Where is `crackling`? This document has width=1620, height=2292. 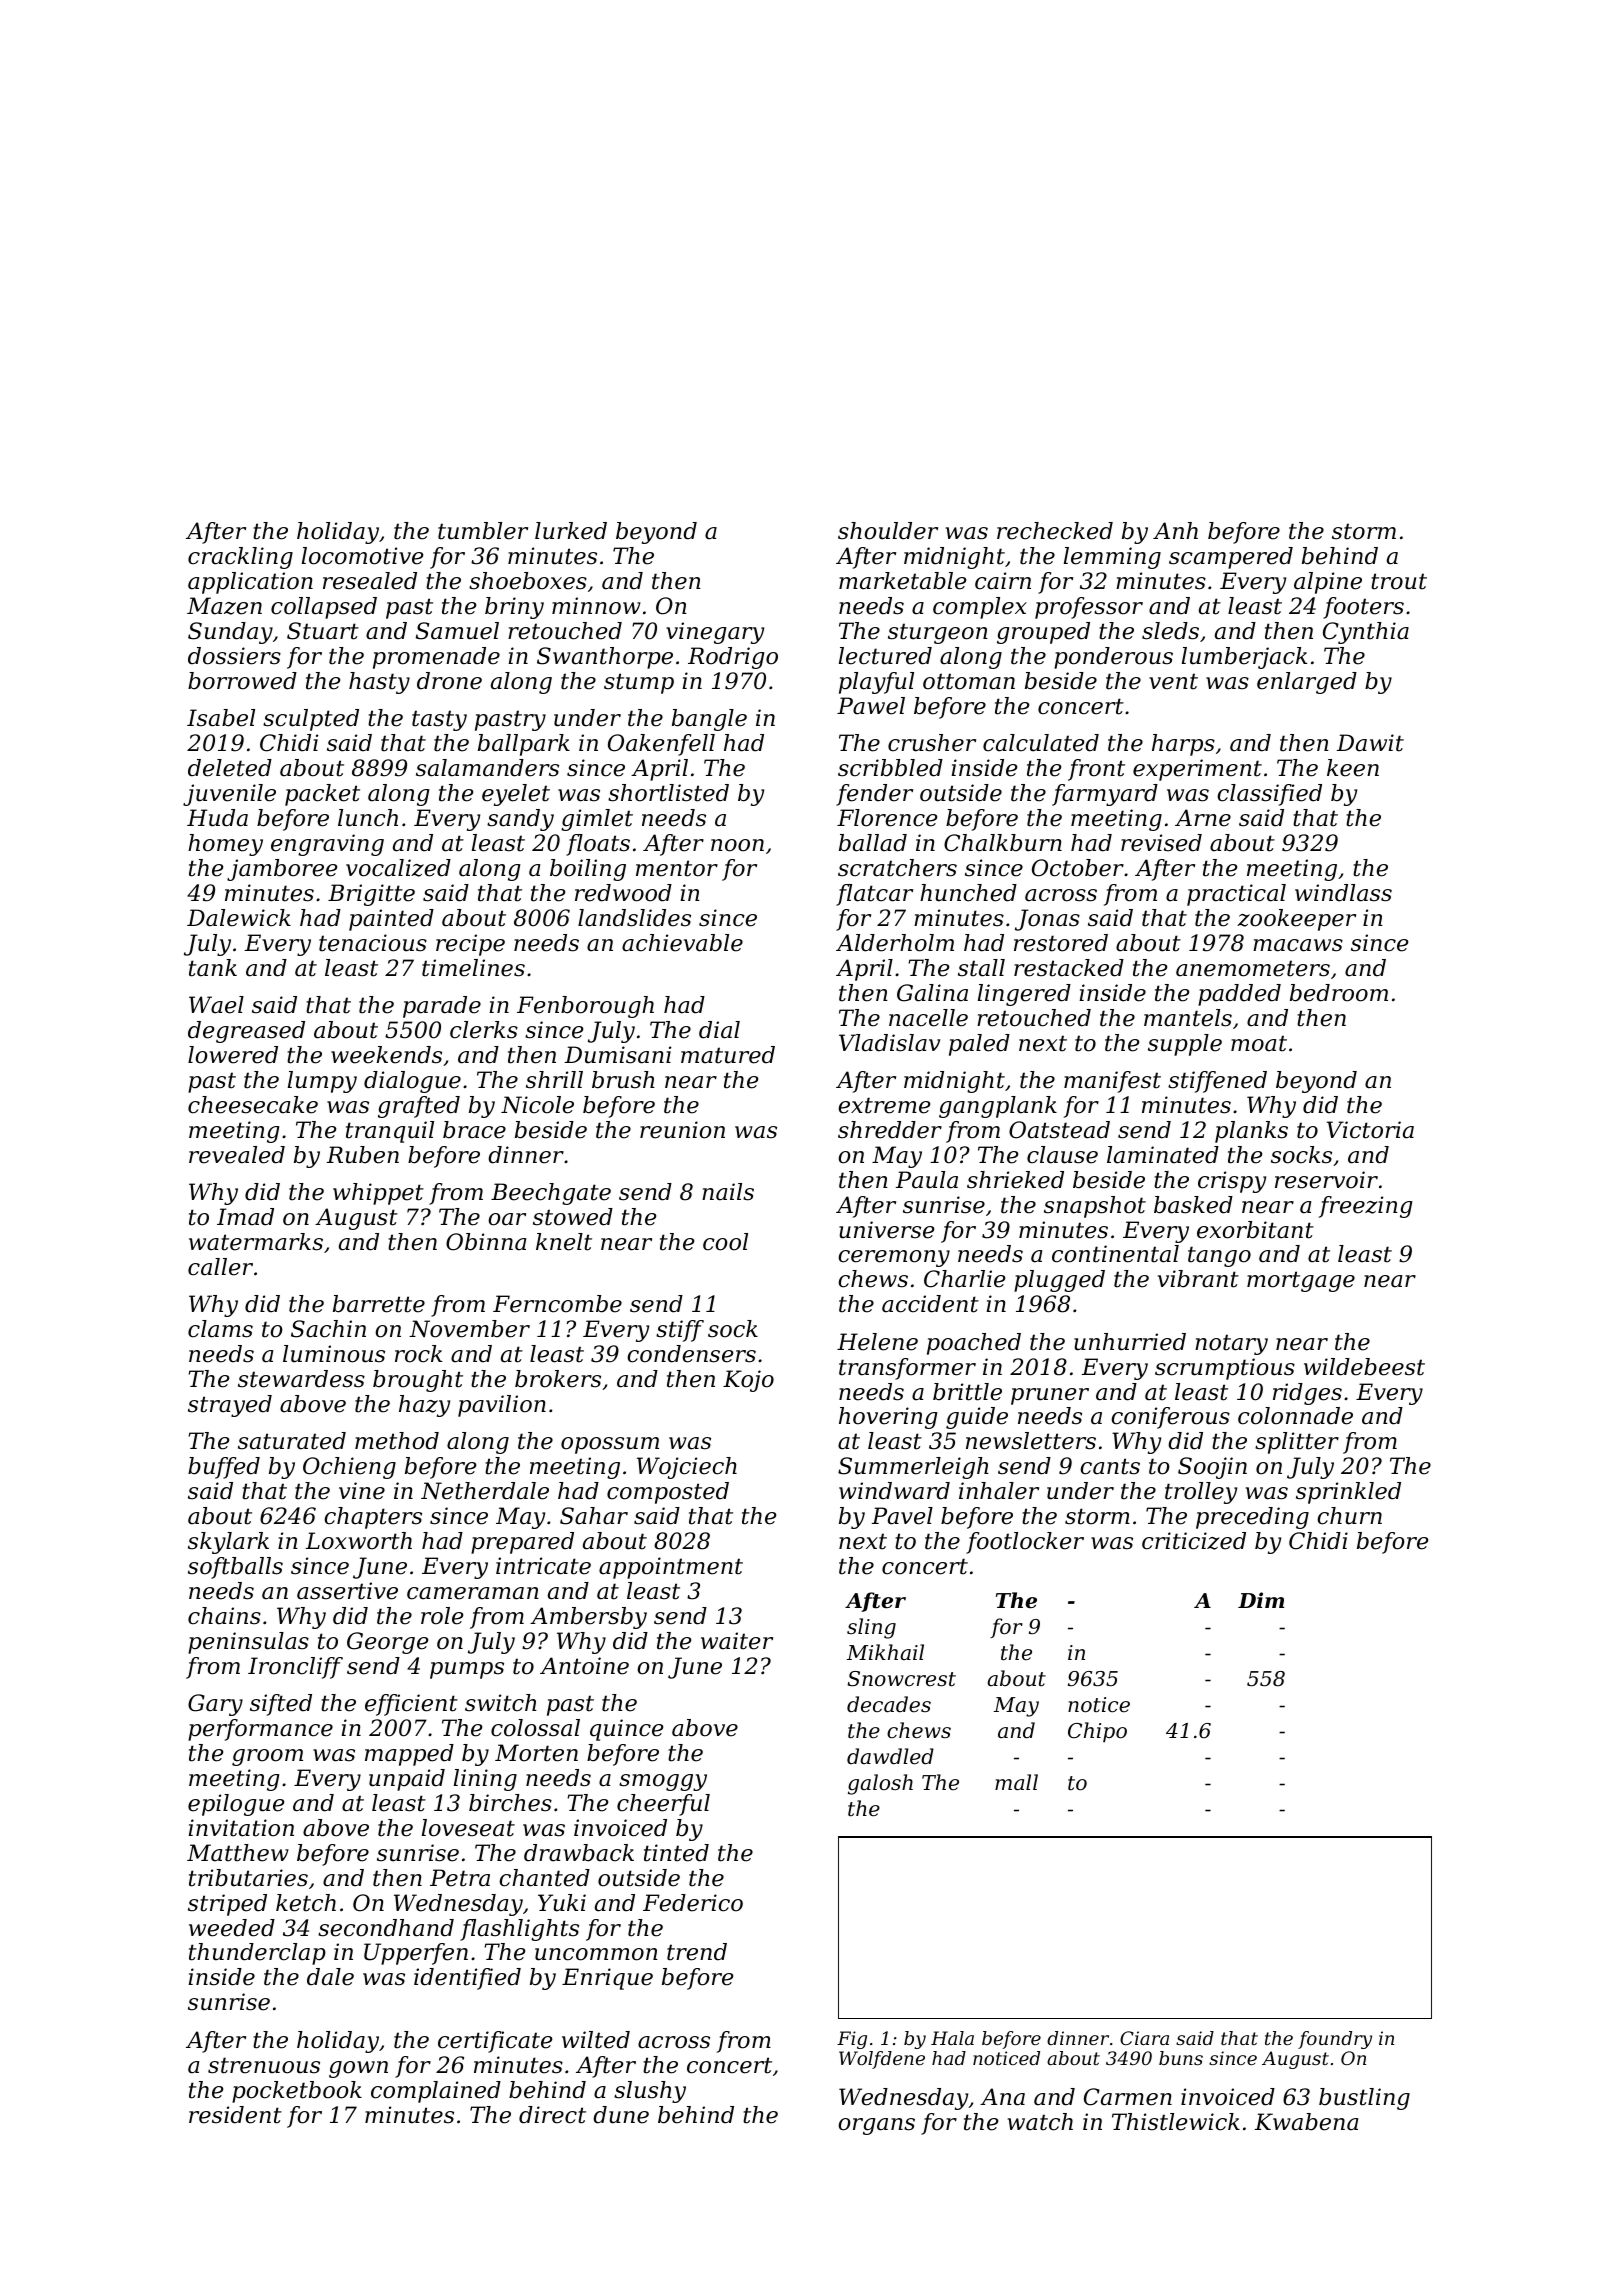
crackling is located at coordinates (240, 558).
